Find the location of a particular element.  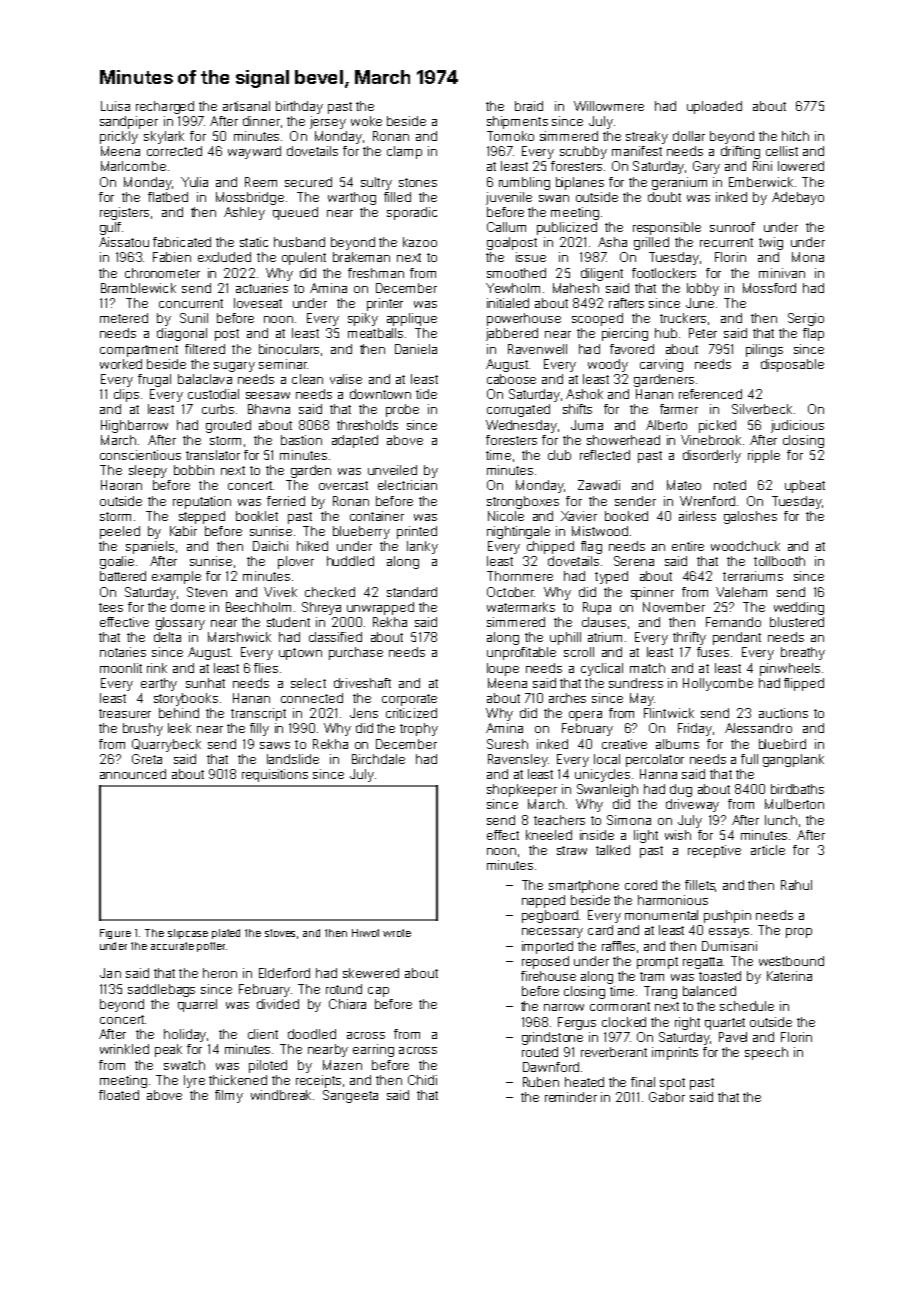

delta is located at coordinates (167, 637).
